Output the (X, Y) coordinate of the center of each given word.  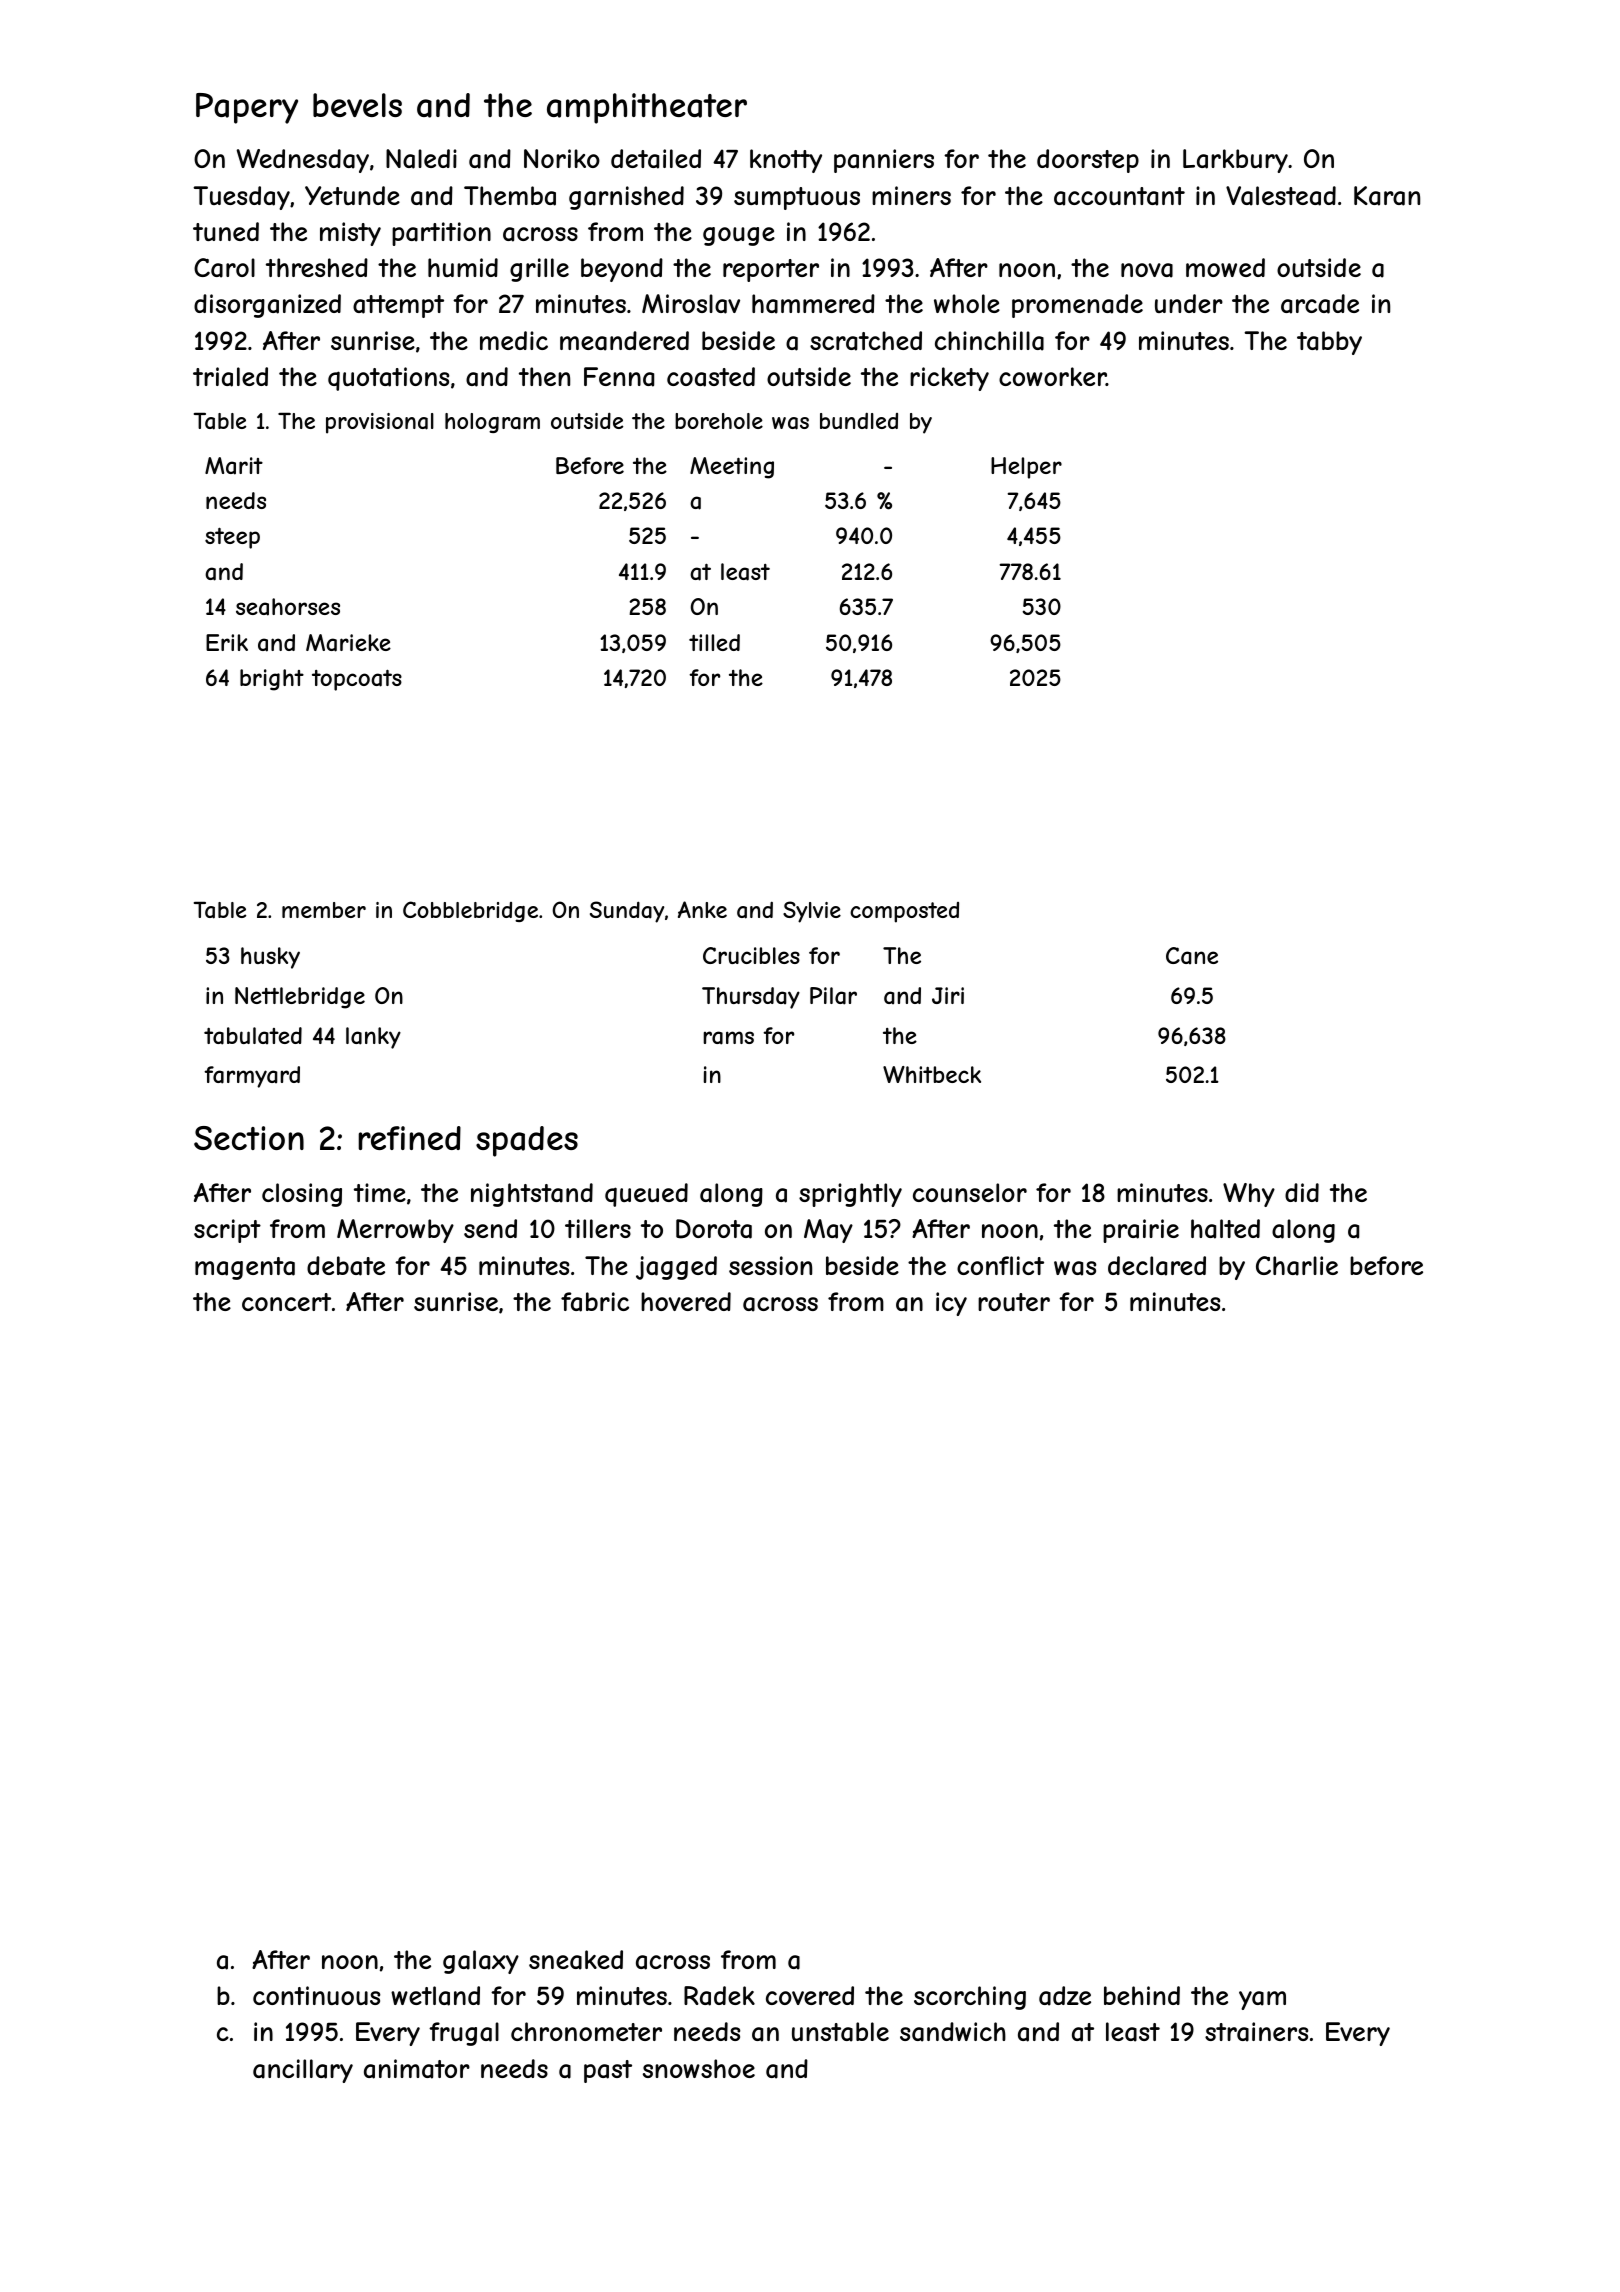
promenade (1077, 306)
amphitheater (647, 108)
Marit (234, 466)
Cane (1192, 955)
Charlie (1297, 1266)
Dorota (714, 1229)
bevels (357, 105)
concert (286, 1302)
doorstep (1088, 161)
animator (417, 2069)
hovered (686, 1301)
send (490, 1228)
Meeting (732, 468)
